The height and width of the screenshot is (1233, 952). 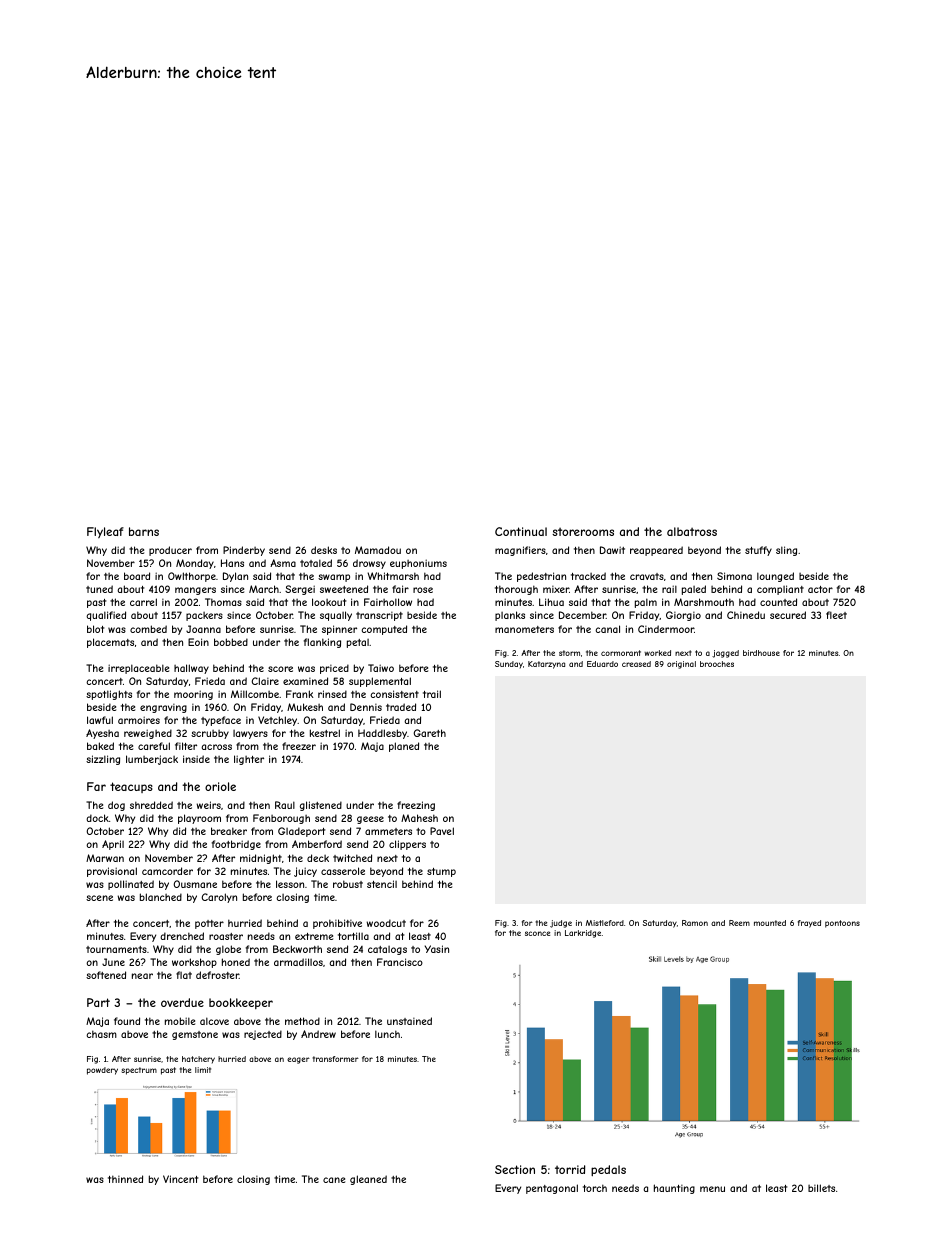 I want to click on lunch, so click(x=387, y=1034).
